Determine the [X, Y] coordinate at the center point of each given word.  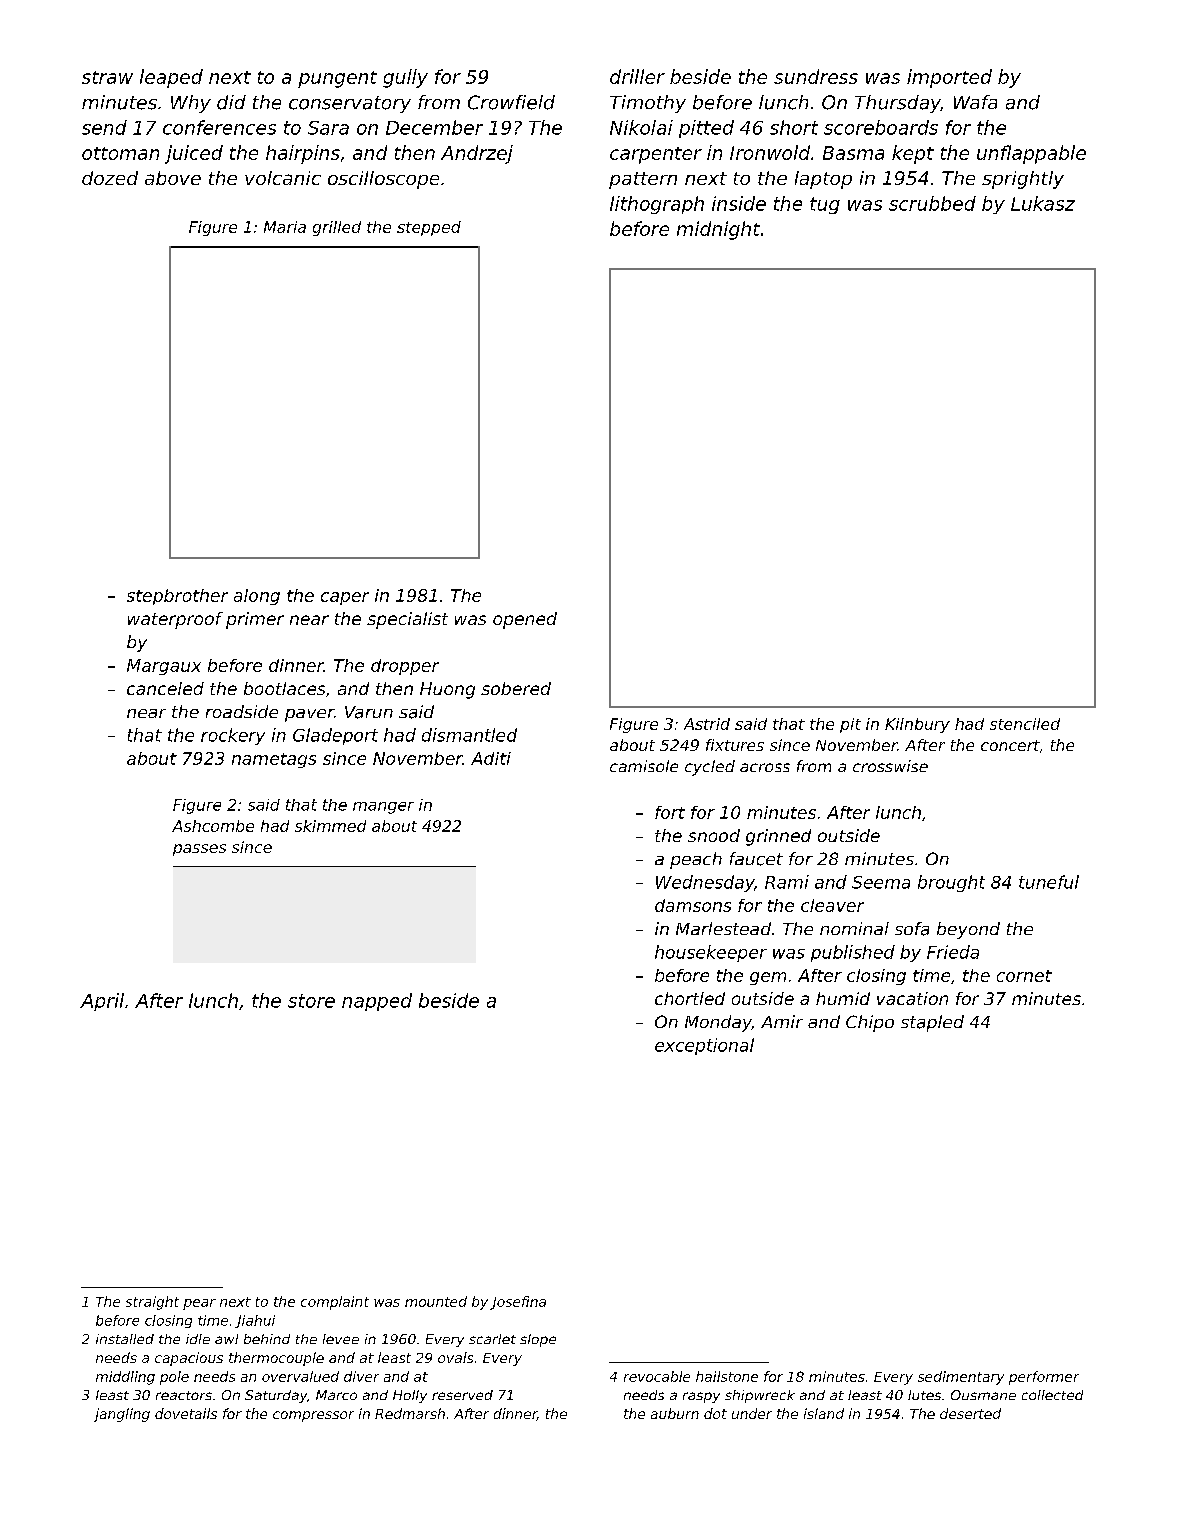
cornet [1024, 976]
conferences [219, 127]
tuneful [1049, 882]
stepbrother [177, 597]
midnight [718, 230]
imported [949, 78]
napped [377, 1002]
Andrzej [477, 154]
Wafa [975, 102]
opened [525, 620]
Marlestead [723, 928]
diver [361, 1376]
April [102, 1002]
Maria [285, 227]
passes [199, 850]
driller [637, 76]
